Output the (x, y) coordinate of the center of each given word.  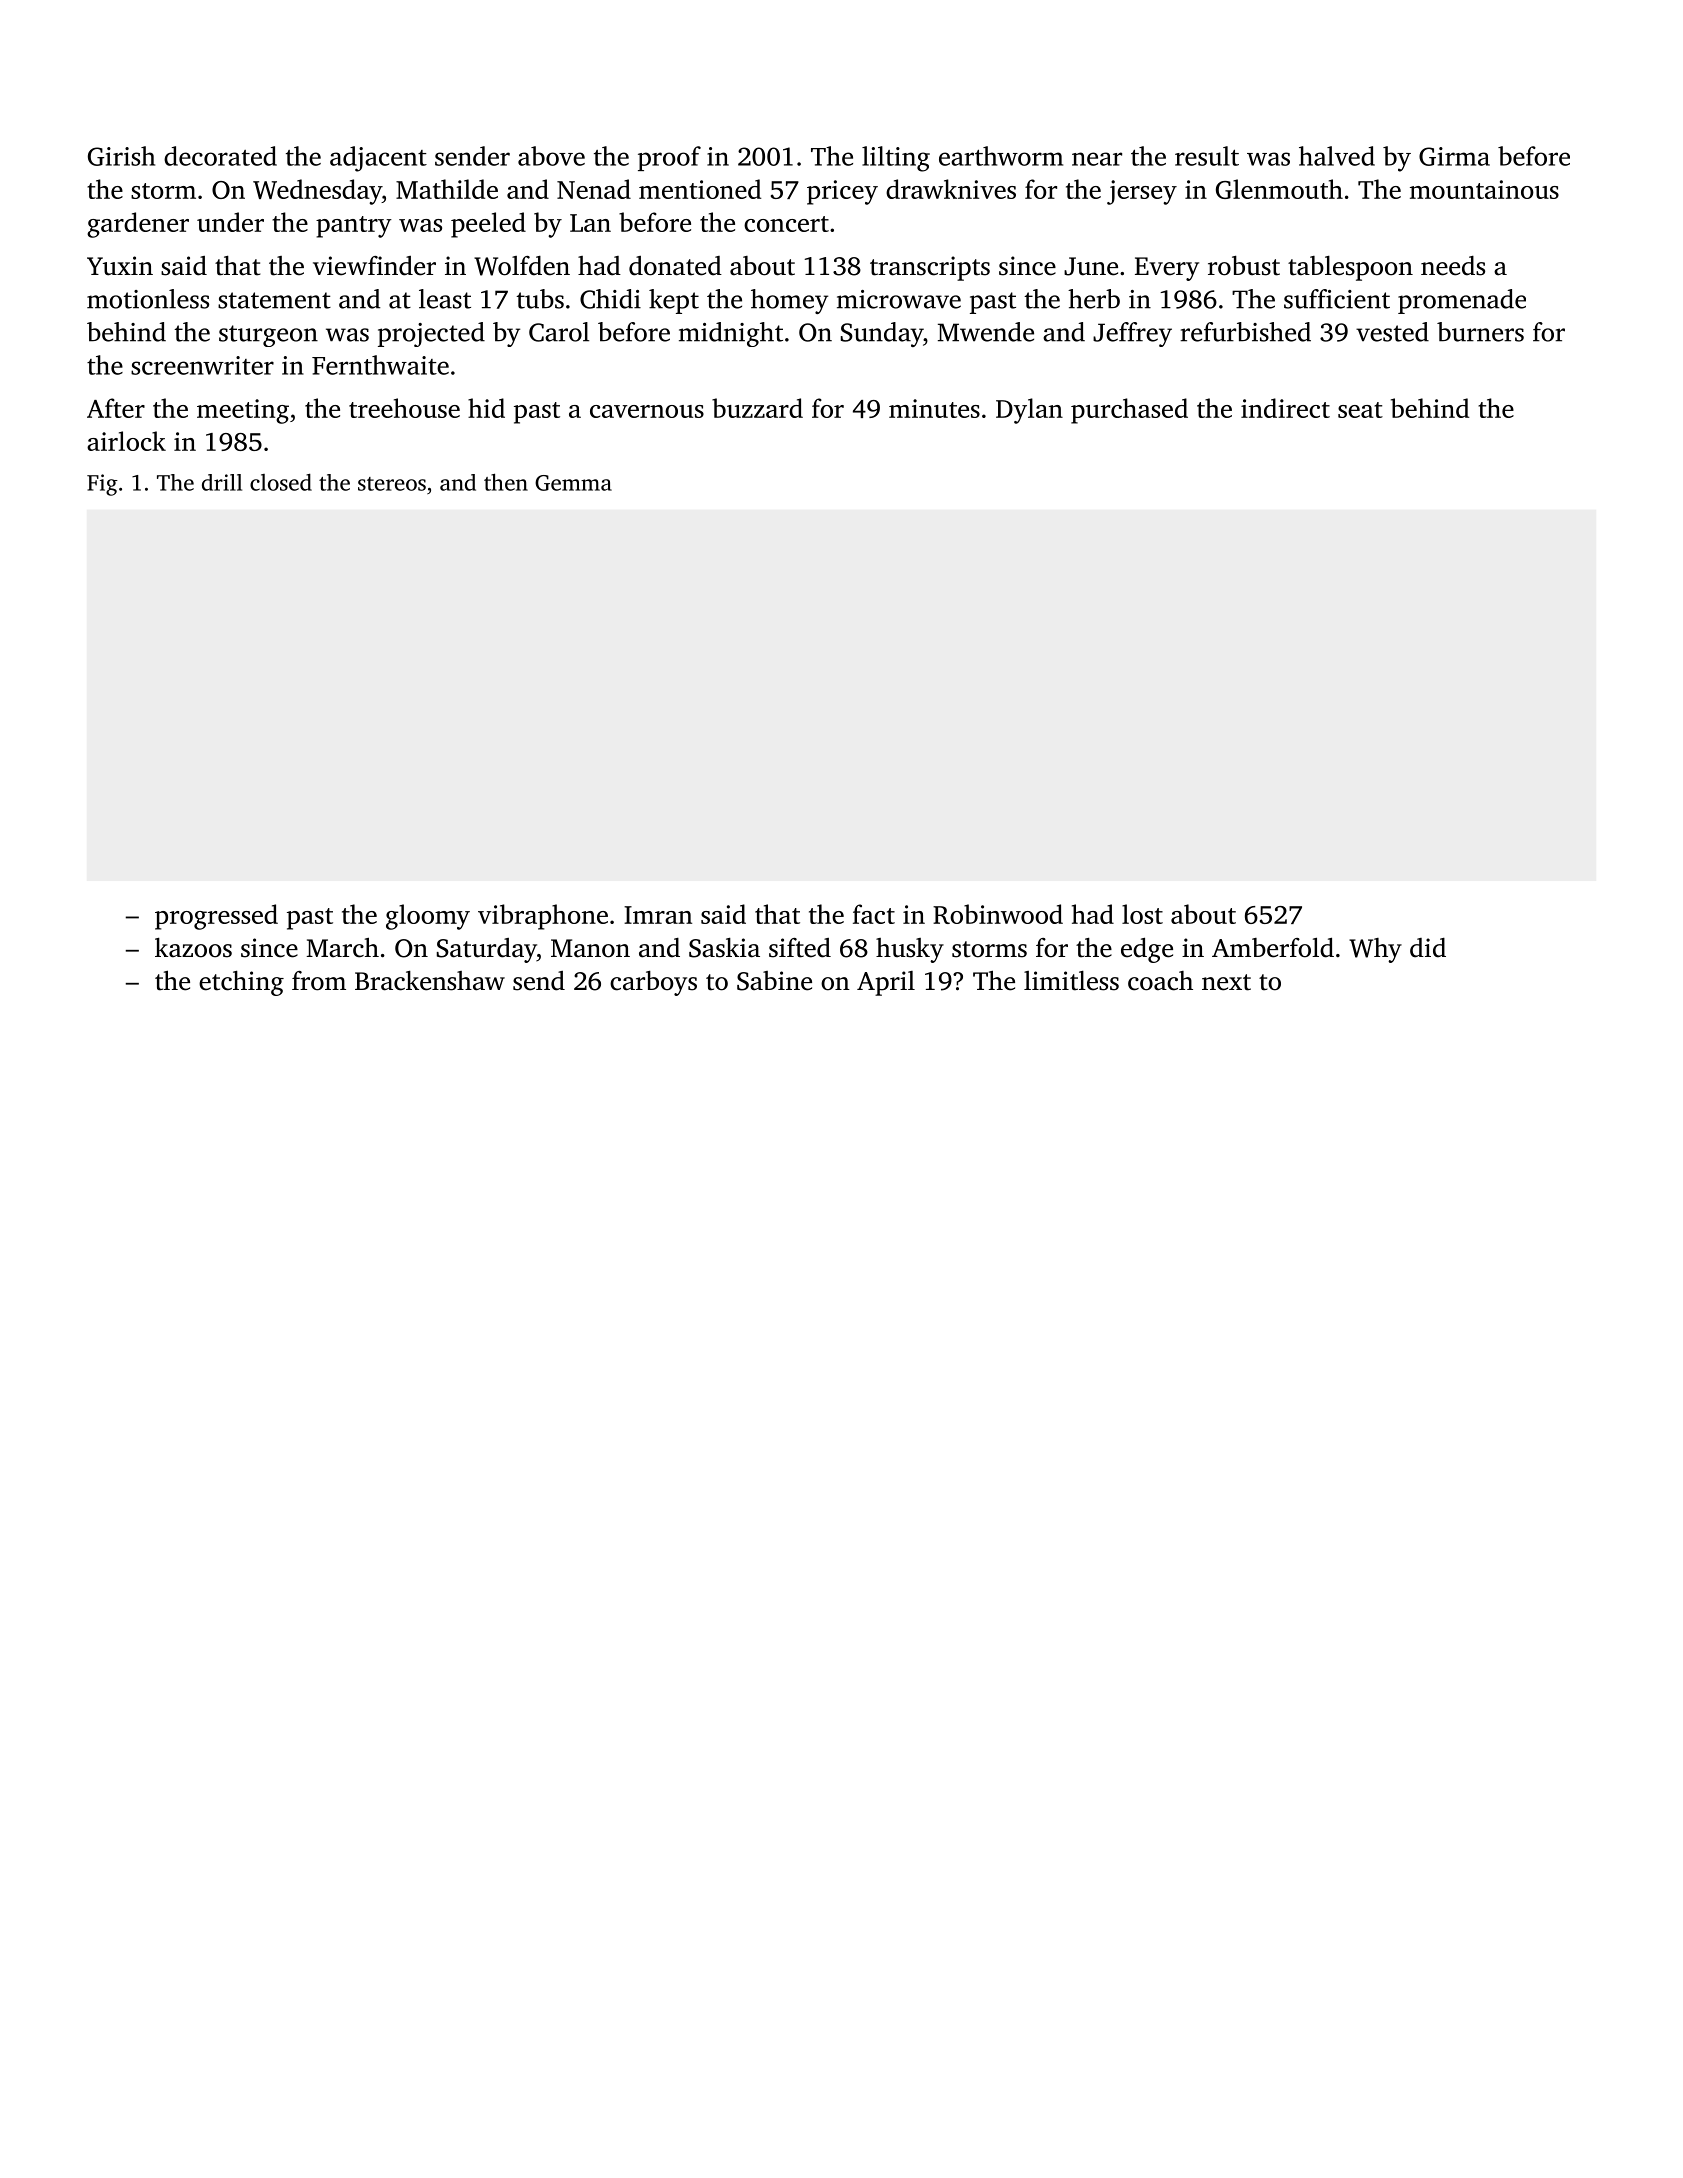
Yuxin (120, 266)
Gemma (573, 483)
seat (1360, 410)
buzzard (757, 408)
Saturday (487, 950)
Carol (559, 332)
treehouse (404, 408)
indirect (1285, 408)
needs (1453, 266)
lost (1142, 914)
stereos (392, 484)
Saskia (724, 948)
